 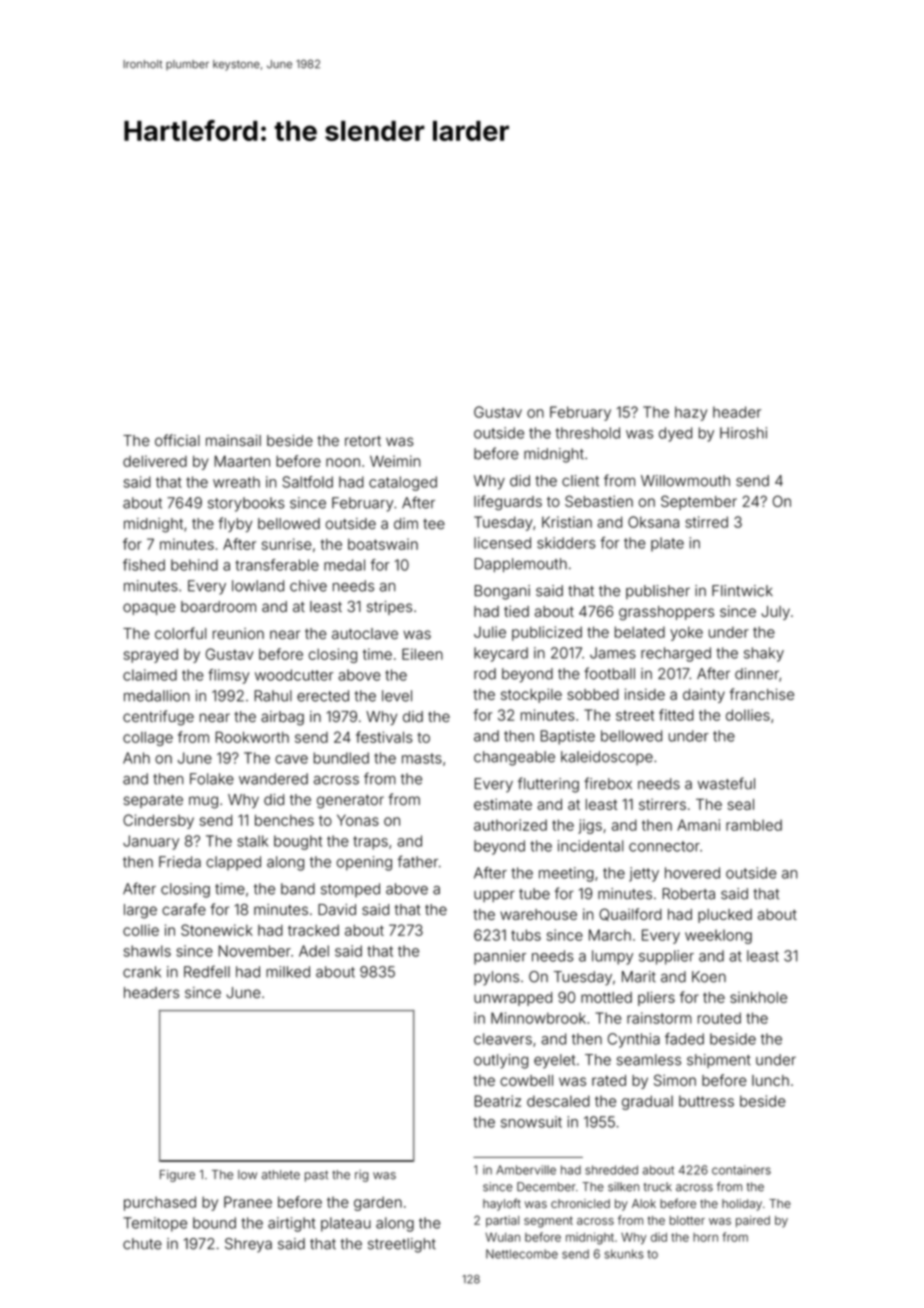 I want to click on Redfell, so click(x=207, y=971).
